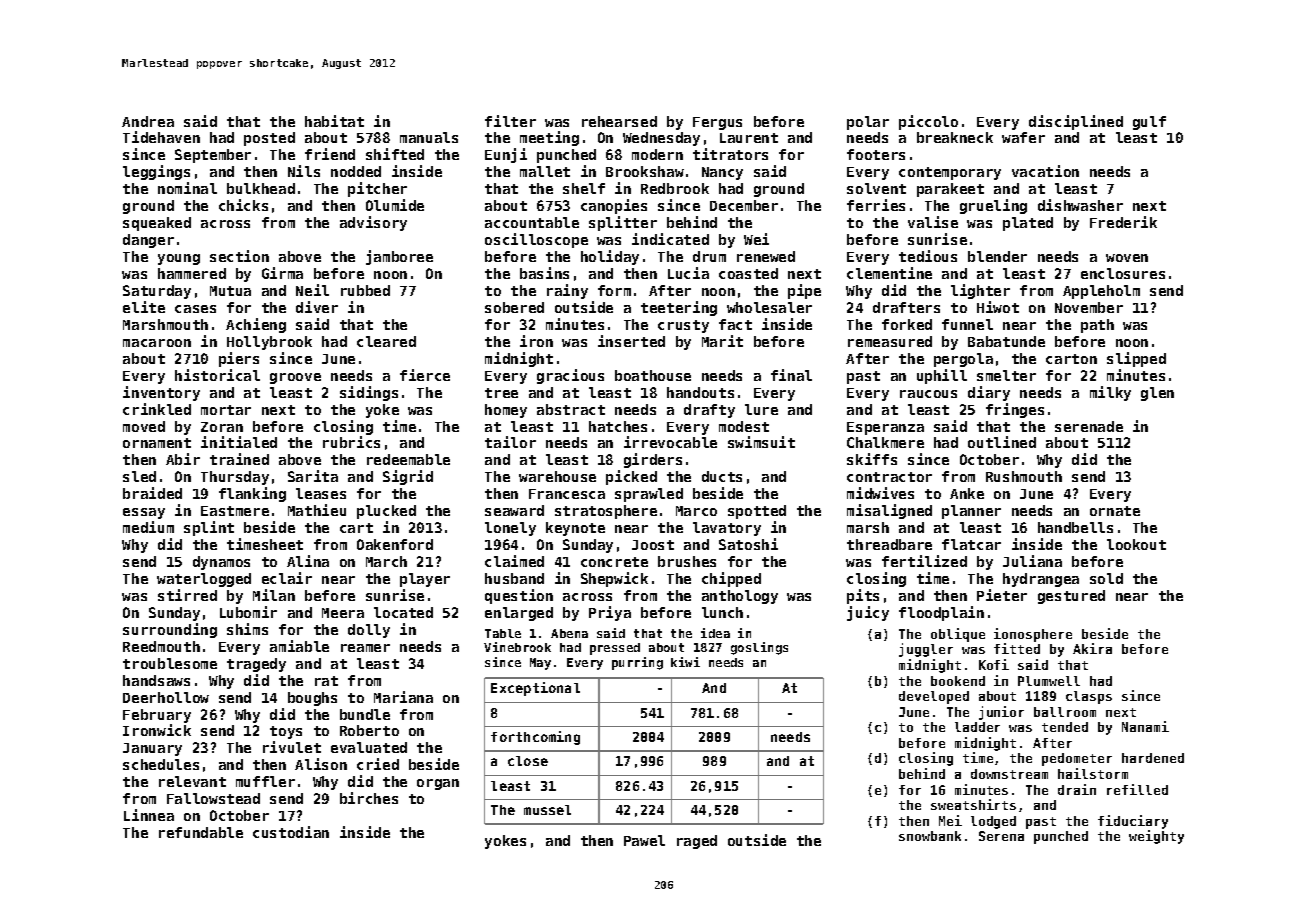 This page has width=1308, height=924. Describe the element at coordinates (269, 139) in the page. I see `posted` at that location.
